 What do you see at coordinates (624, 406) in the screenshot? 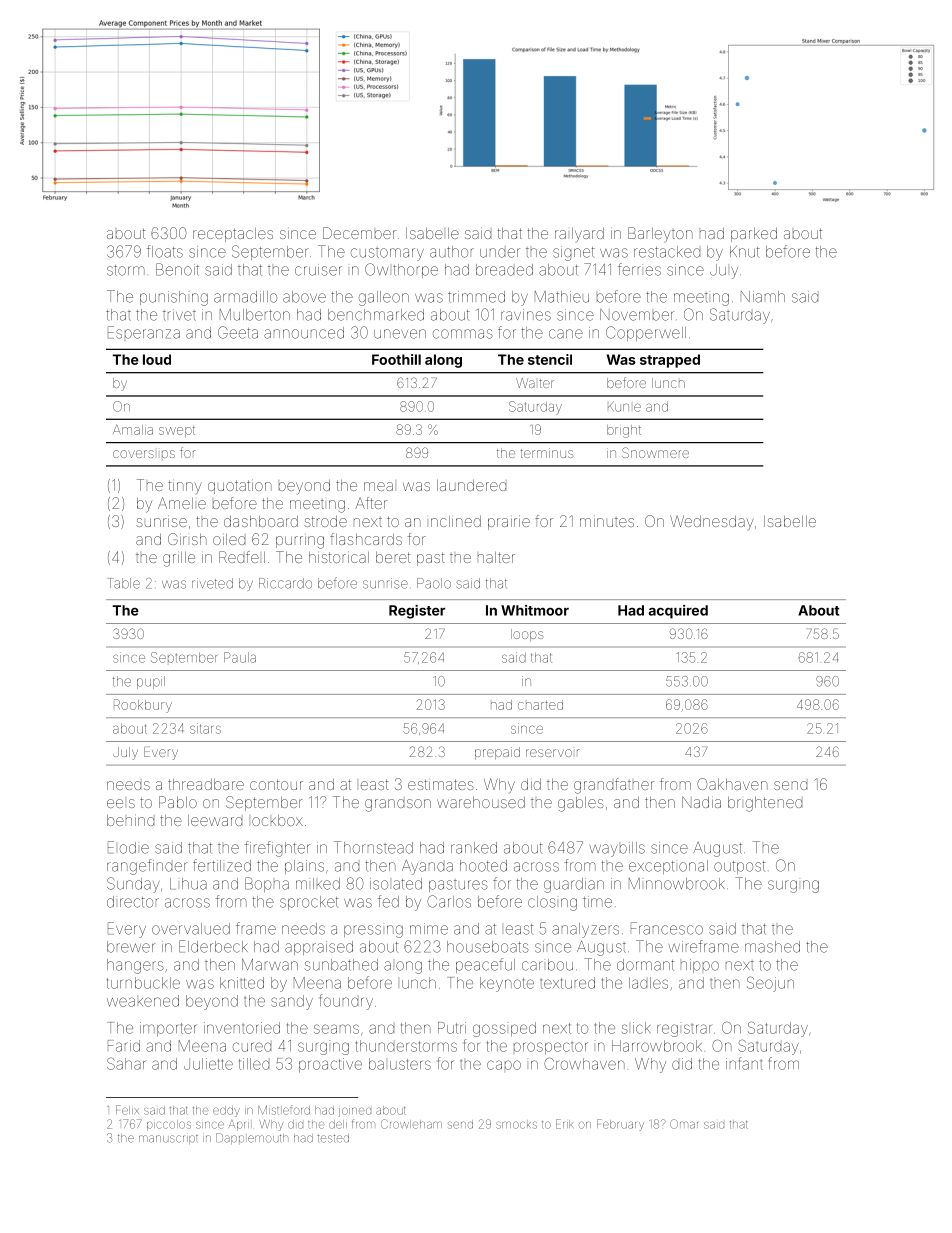
I see `Kunle` at bounding box center [624, 406].
